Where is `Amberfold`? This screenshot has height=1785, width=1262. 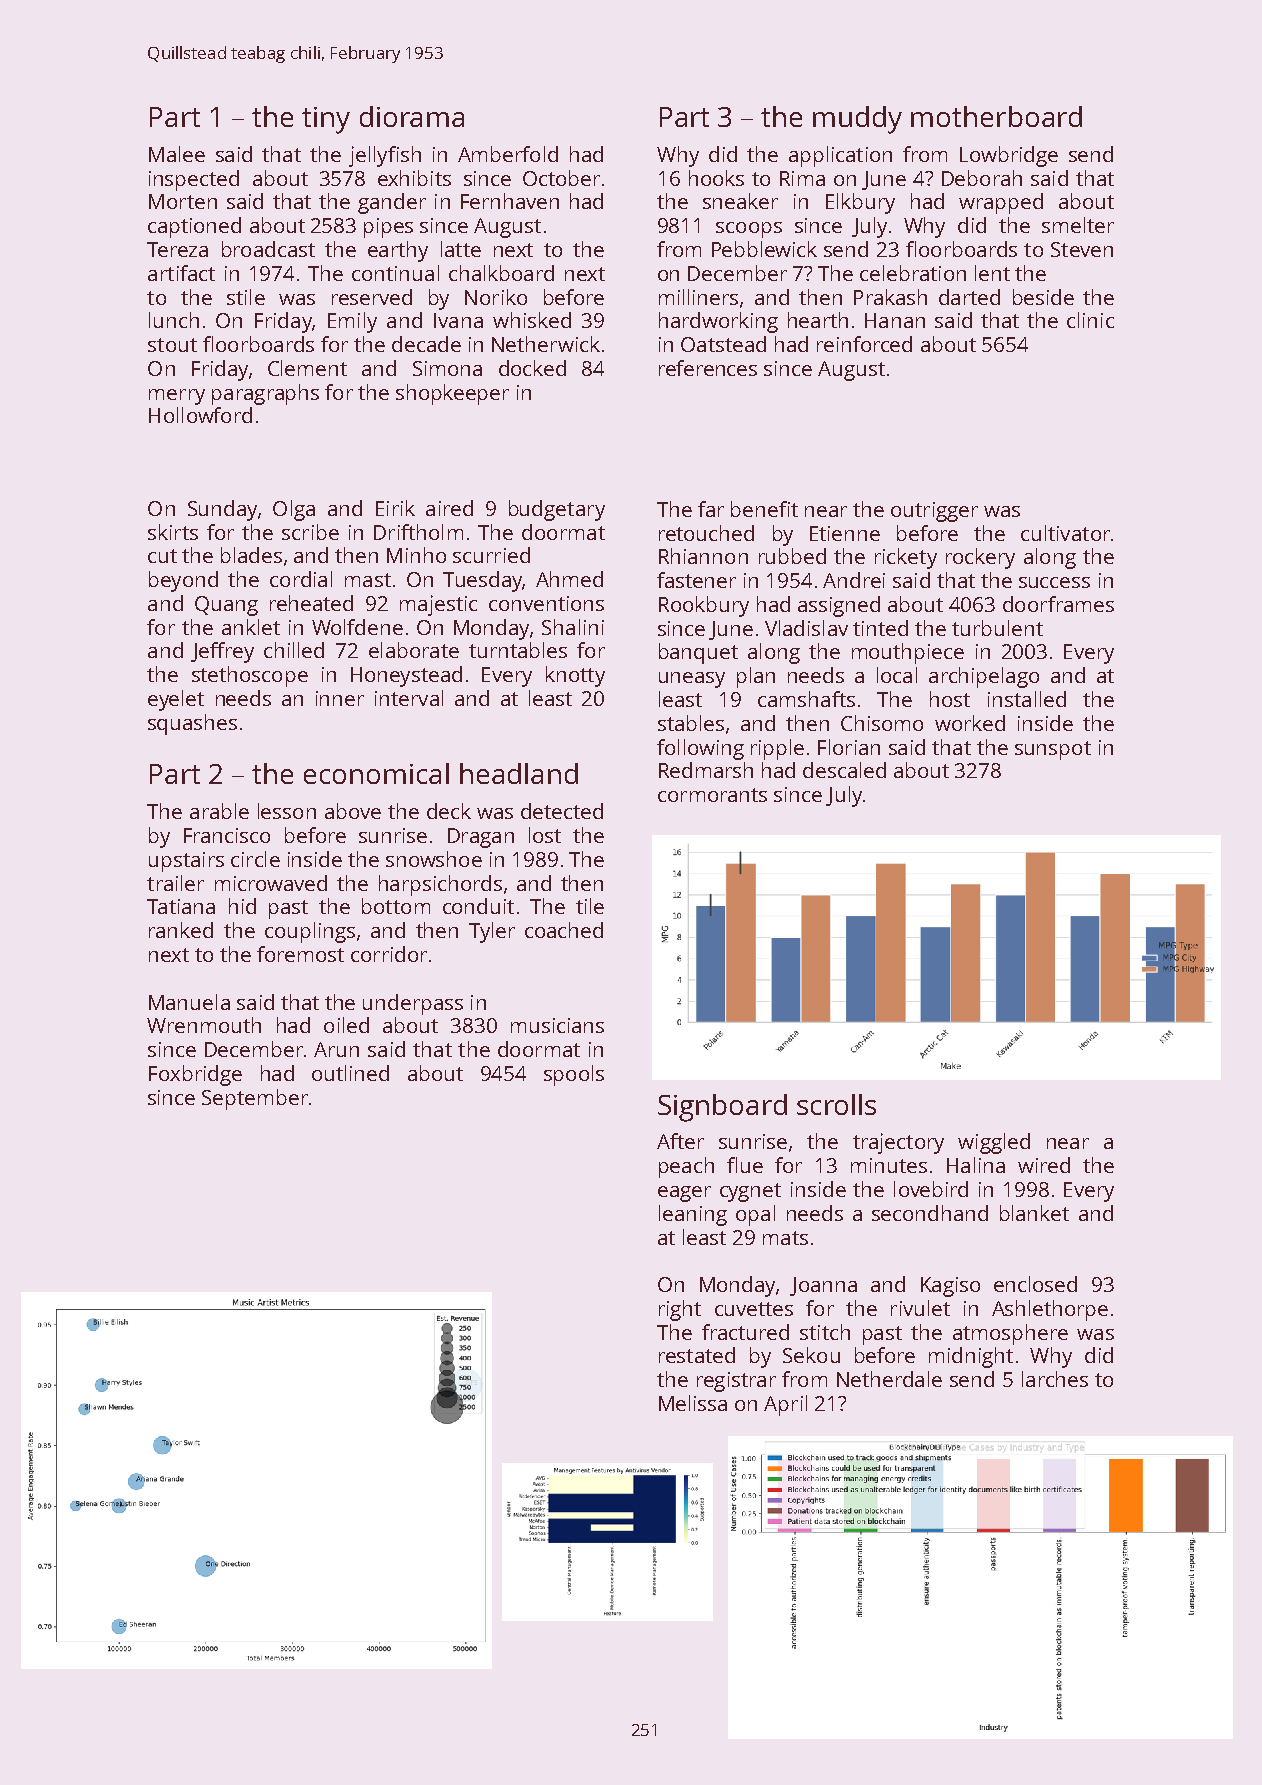
Amberfold is located at coordinates (508, 154).
